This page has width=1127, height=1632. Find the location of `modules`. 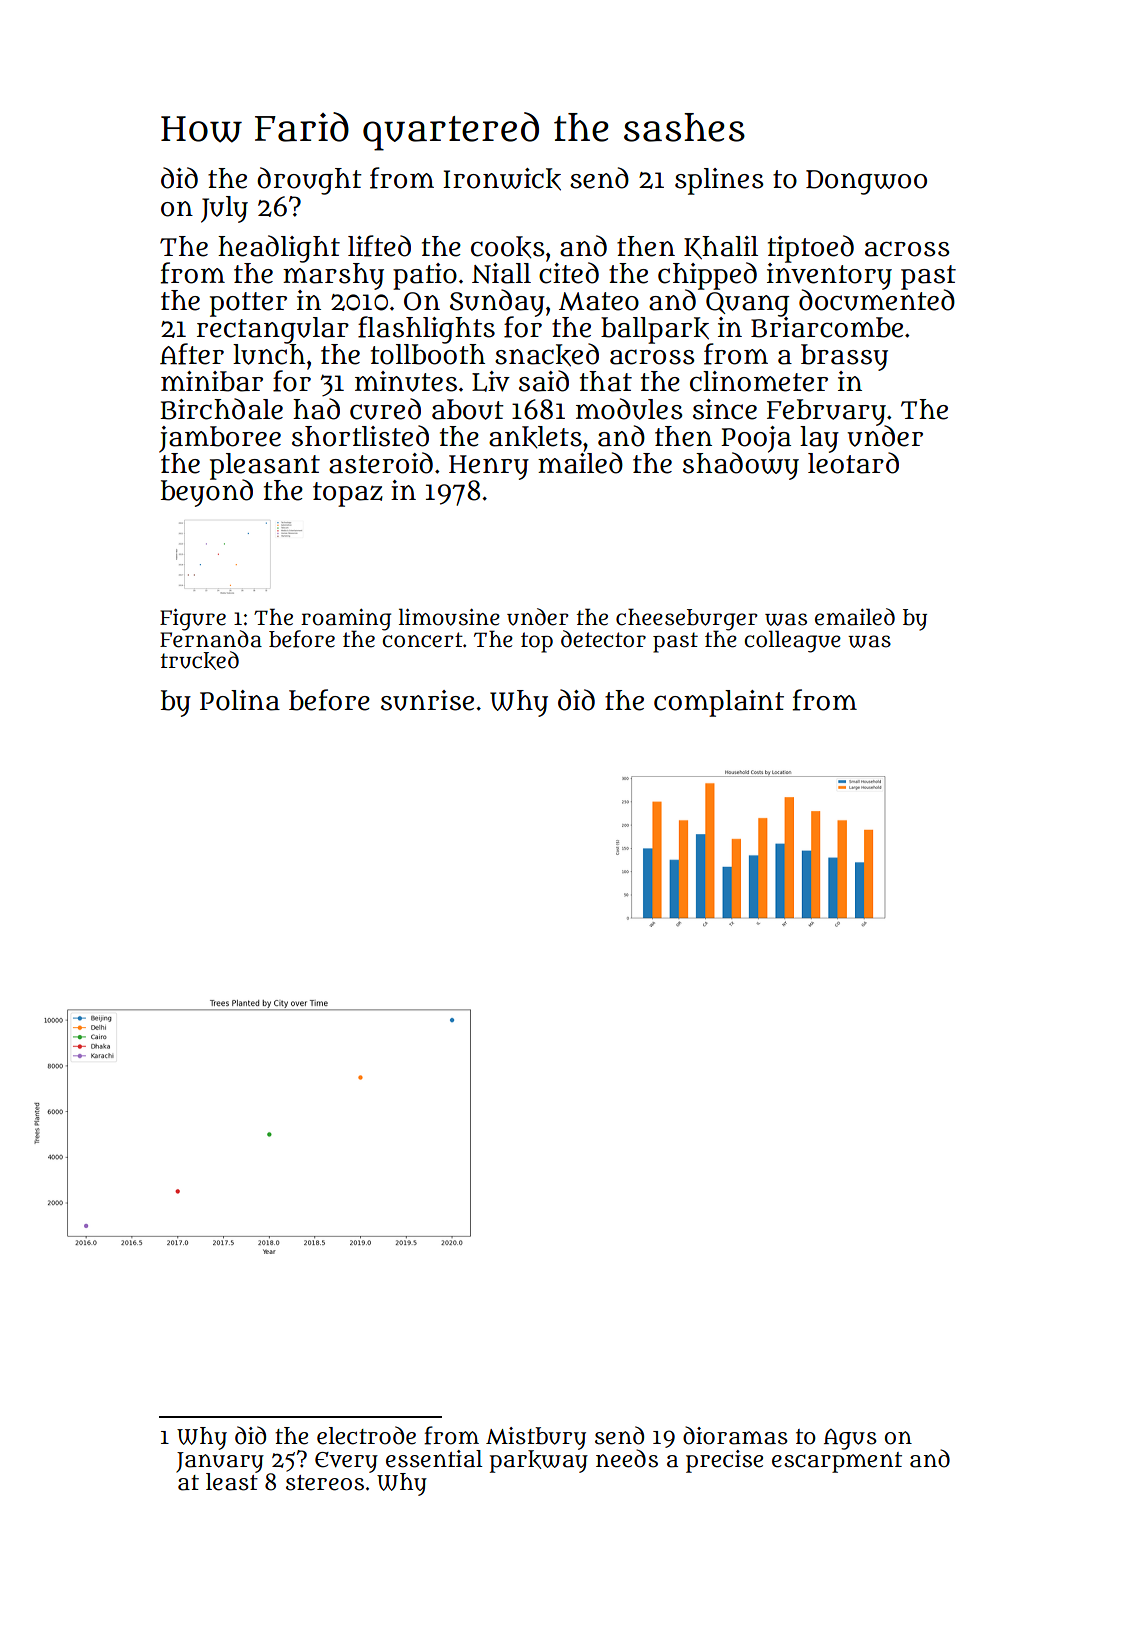

modules is located at coordinates (629, 409).
